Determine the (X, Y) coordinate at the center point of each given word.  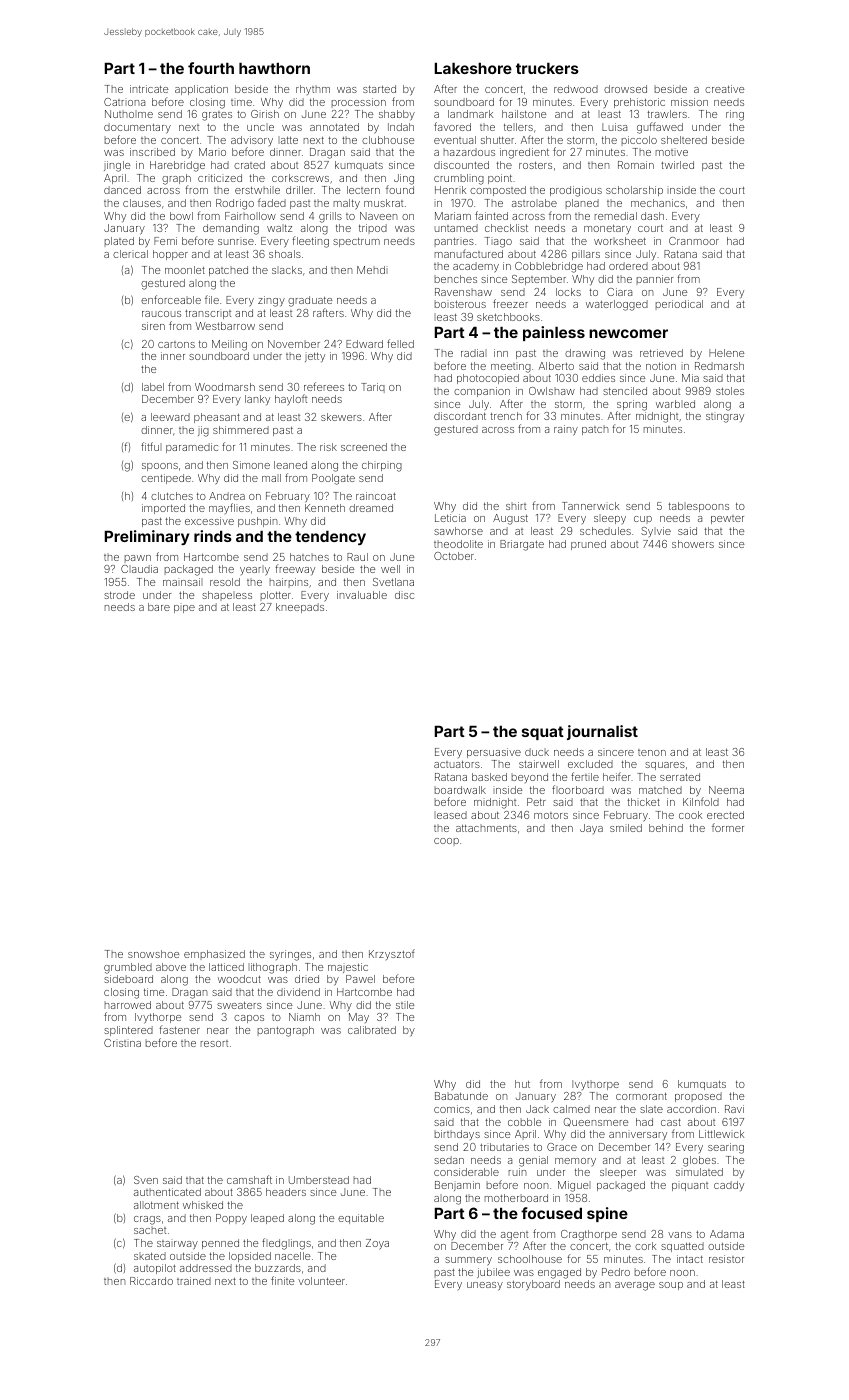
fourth (211, 68)
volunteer (321, 1281)
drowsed (625, 89)
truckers (547, 68)
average (635, 1286)
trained (194, 1281)
